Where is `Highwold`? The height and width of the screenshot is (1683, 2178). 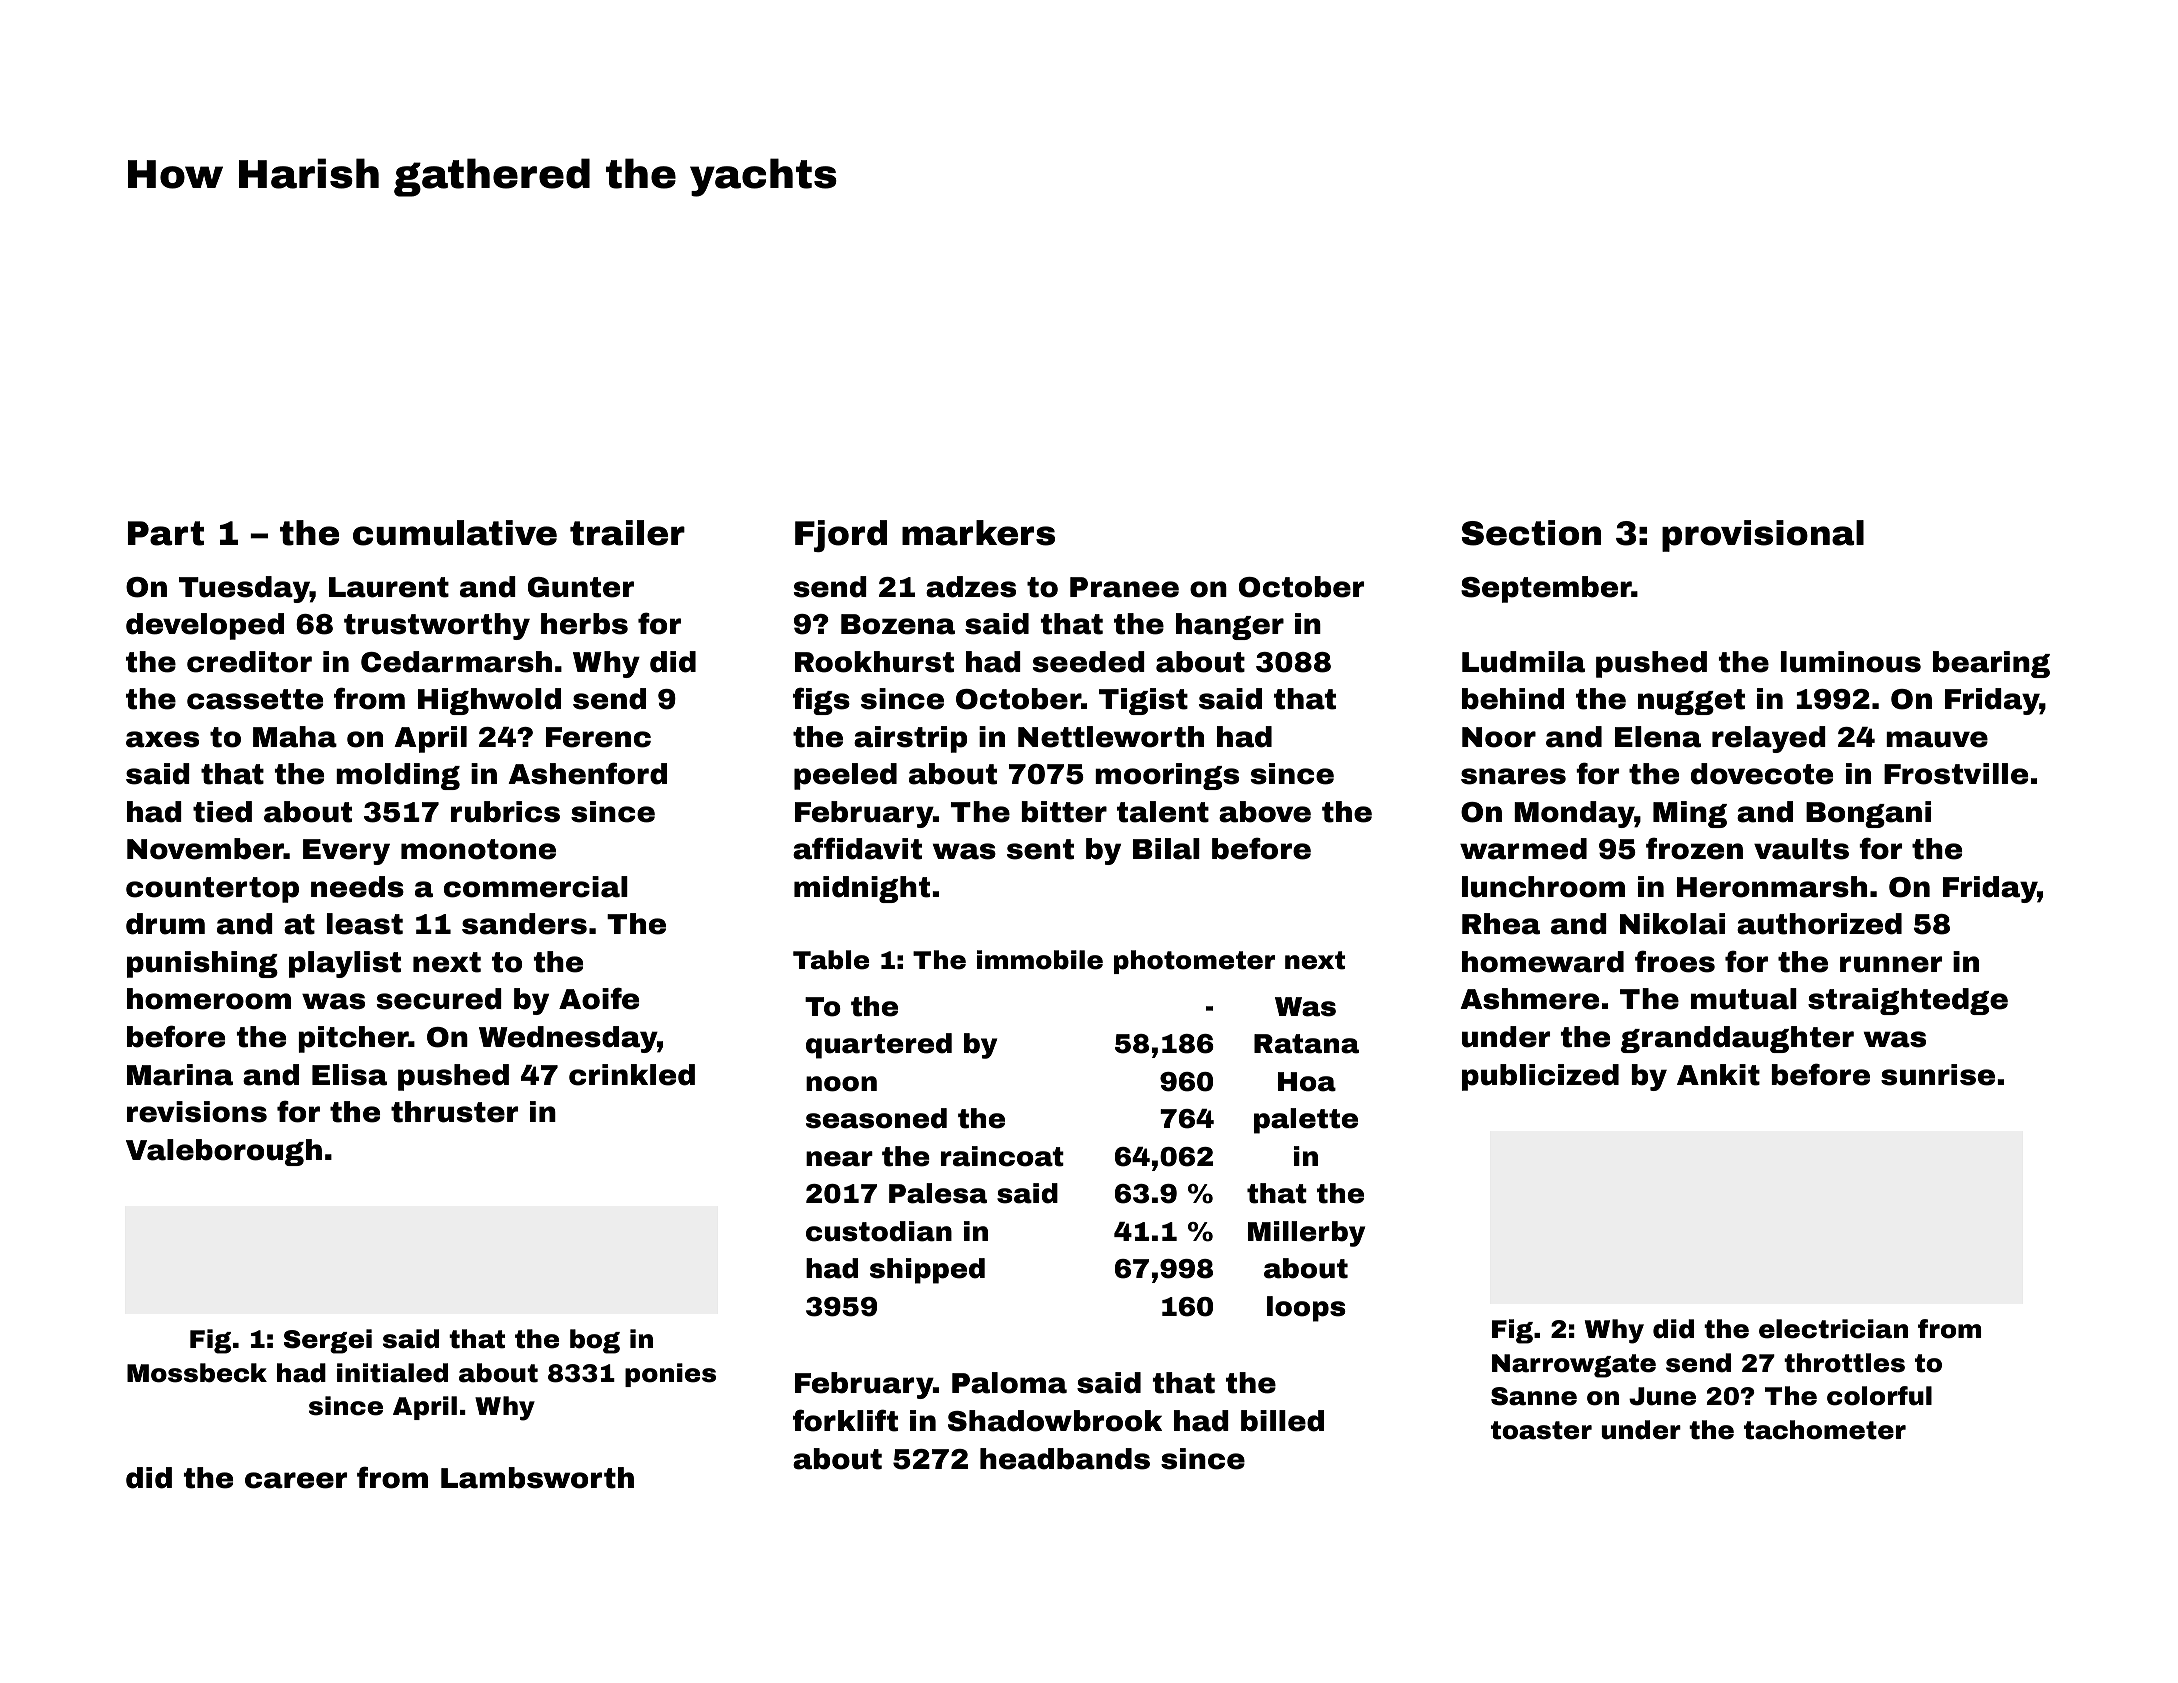
Highwold is located at coordinates (489, 701).
